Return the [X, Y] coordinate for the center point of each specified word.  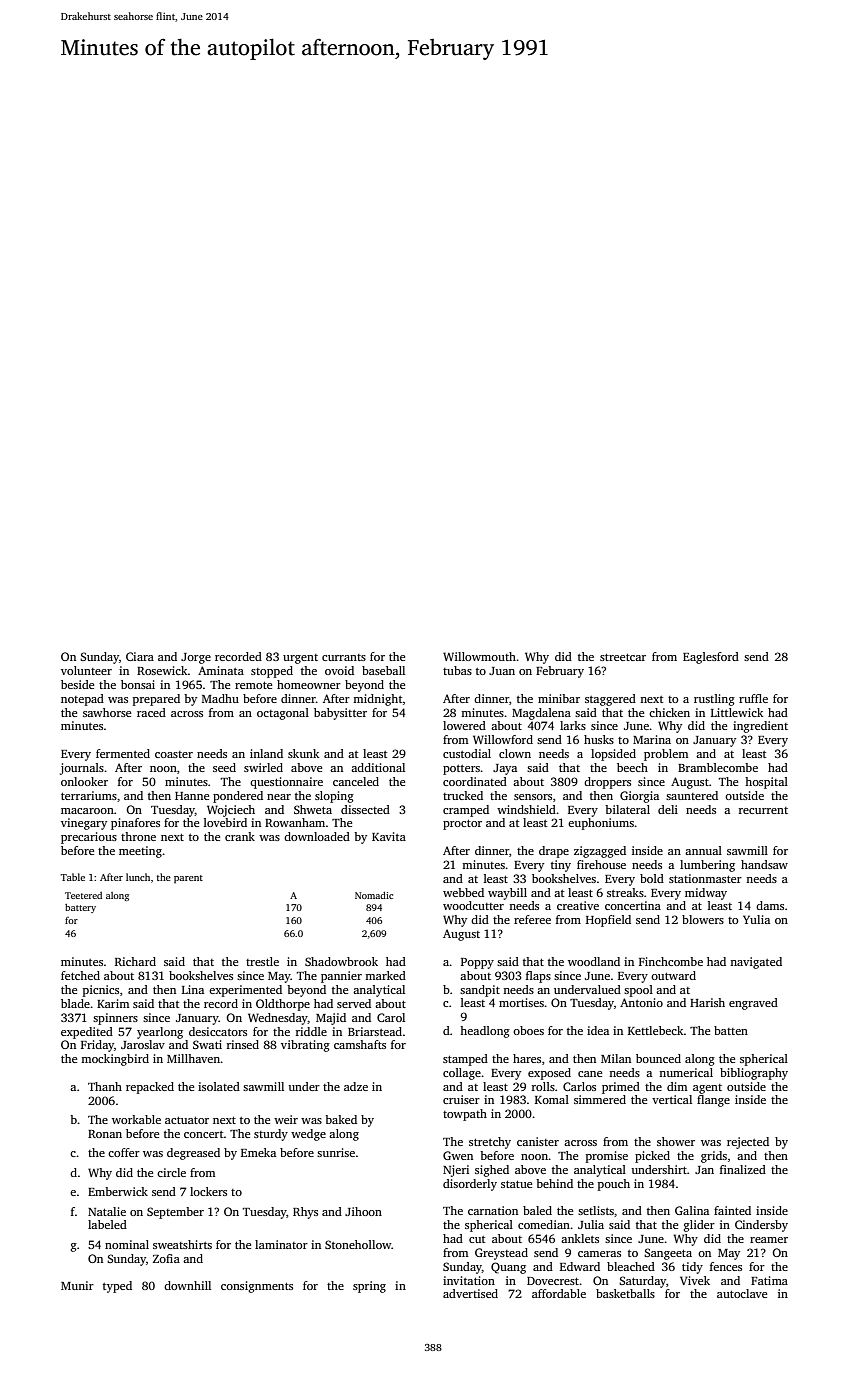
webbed [463, 892]
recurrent [763, 810]
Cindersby [761, 1226]
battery [80, 908]
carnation [493, 1210]
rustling [714, 700]
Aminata [221, 670]
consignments [257, 1287]
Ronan [105, 1134]
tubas [457, 670]
